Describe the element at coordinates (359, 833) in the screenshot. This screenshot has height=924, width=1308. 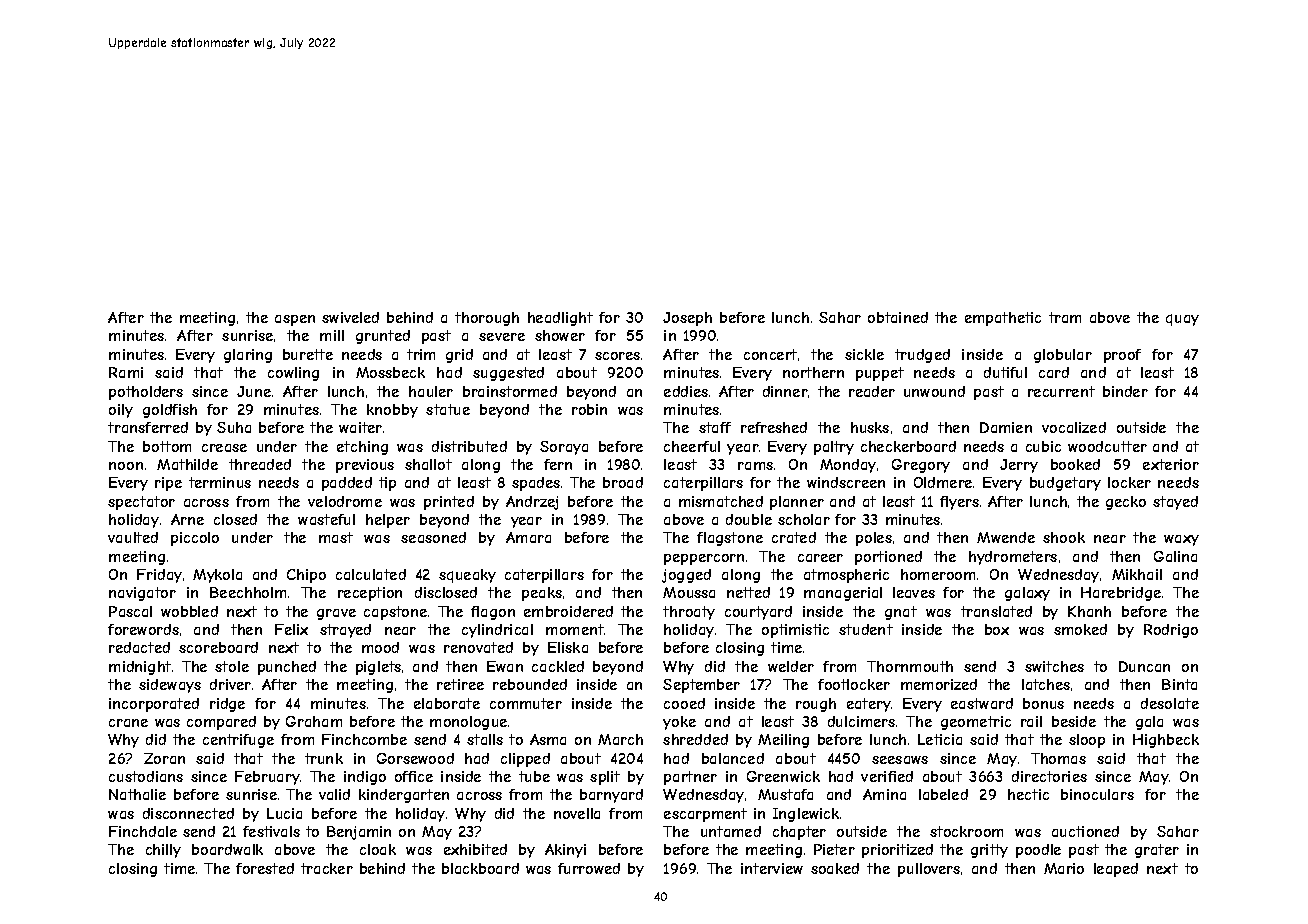
I see `Benjamin` at that location.
